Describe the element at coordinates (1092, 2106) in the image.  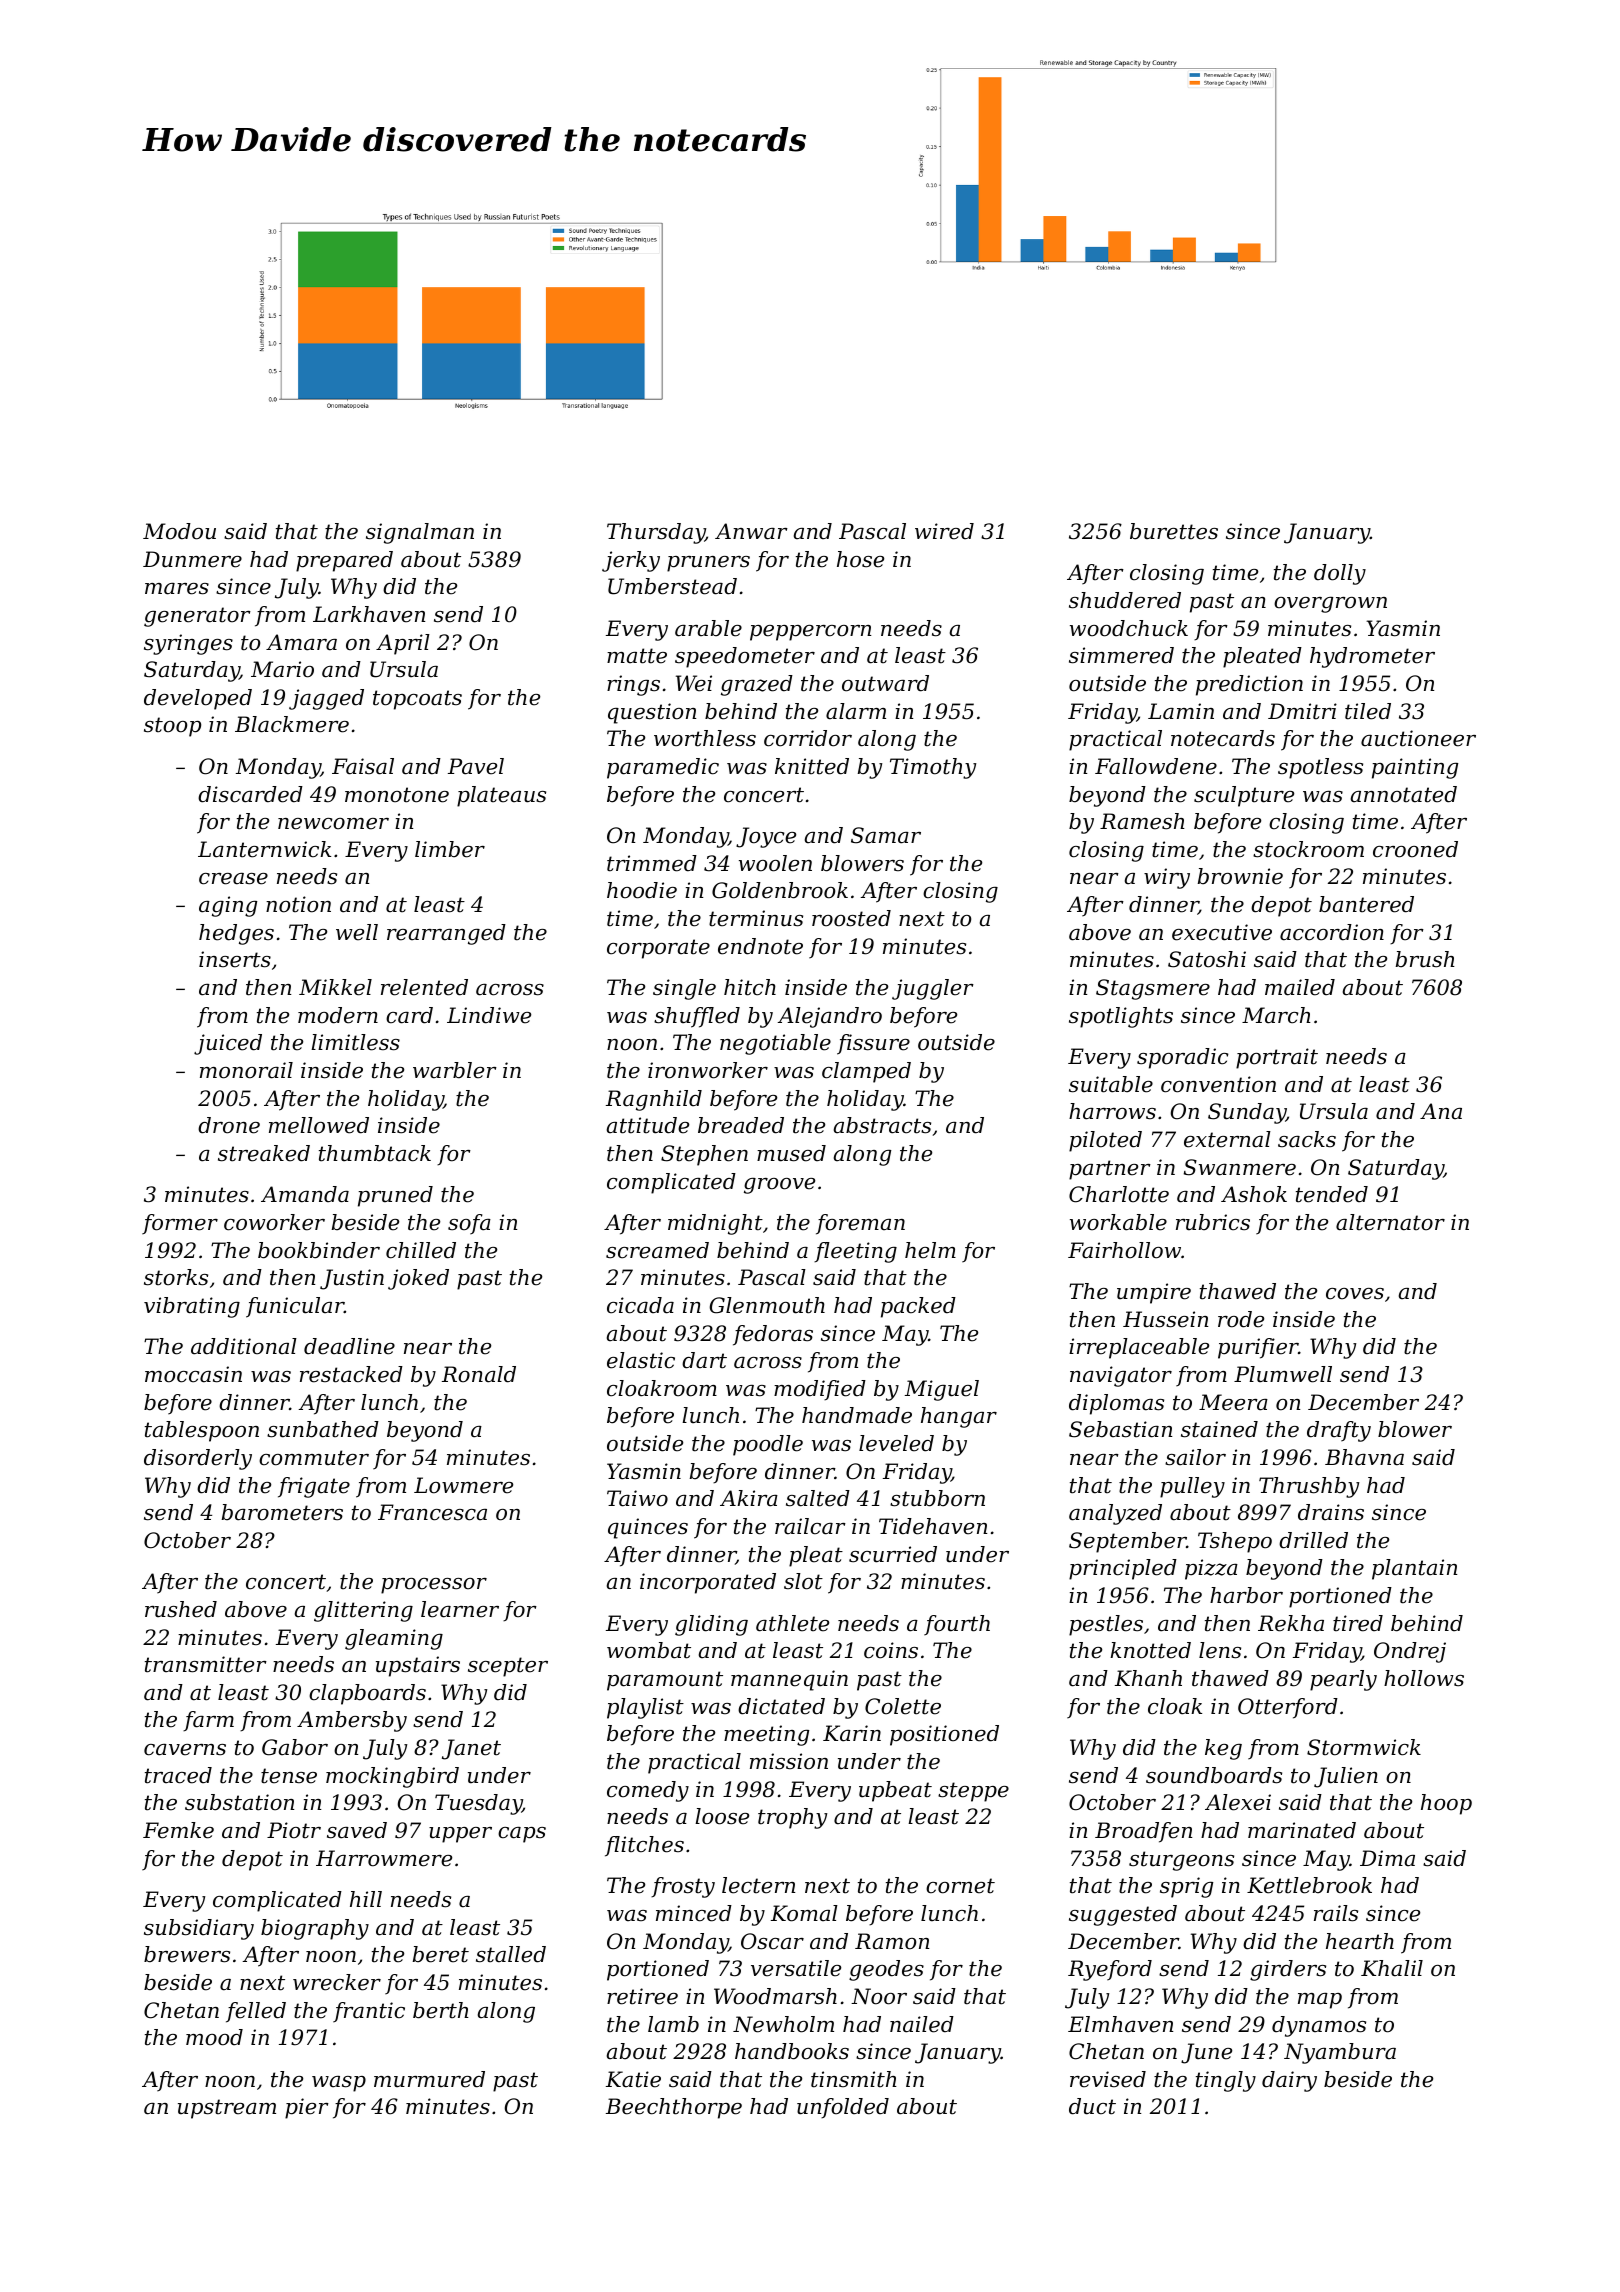
I see `duct` at that location.
